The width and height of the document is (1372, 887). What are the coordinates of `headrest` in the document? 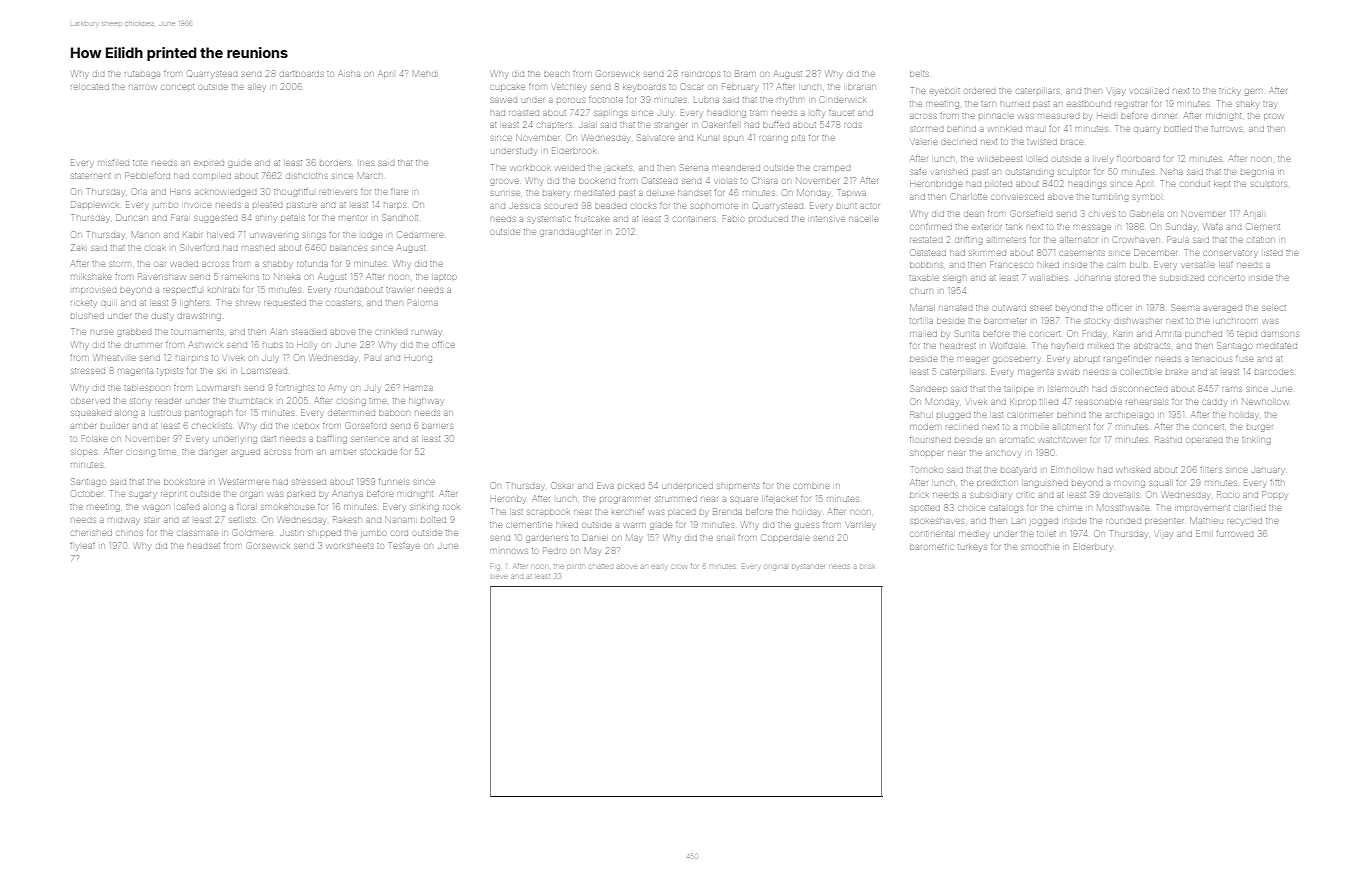 It's located at (958, 346).
